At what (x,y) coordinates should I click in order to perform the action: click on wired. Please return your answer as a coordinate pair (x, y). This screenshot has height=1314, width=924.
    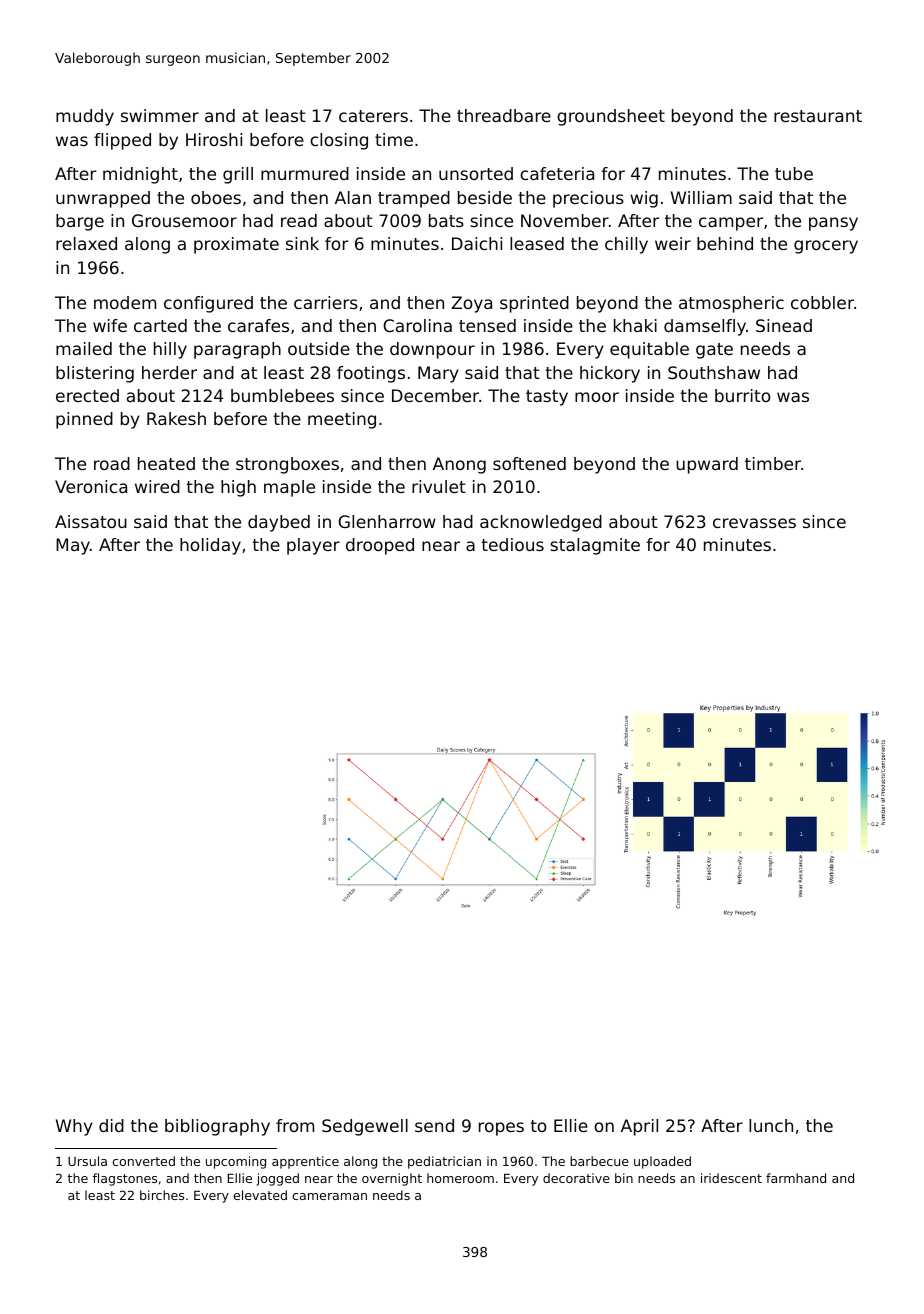
    Looking at the image, I should click on (157, 486).
